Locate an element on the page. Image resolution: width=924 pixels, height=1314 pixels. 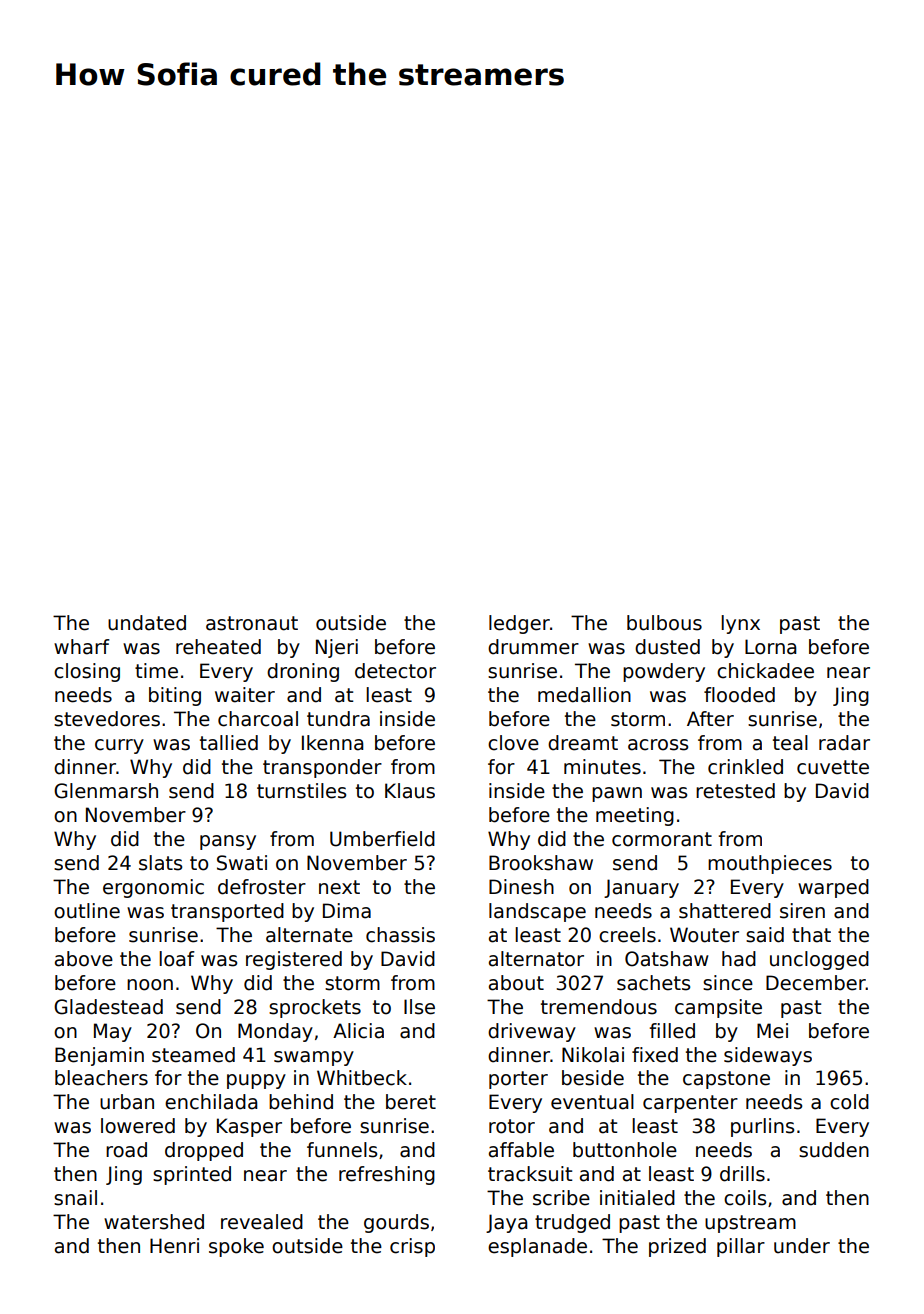
porter is located at coordinates (518, 1080).
